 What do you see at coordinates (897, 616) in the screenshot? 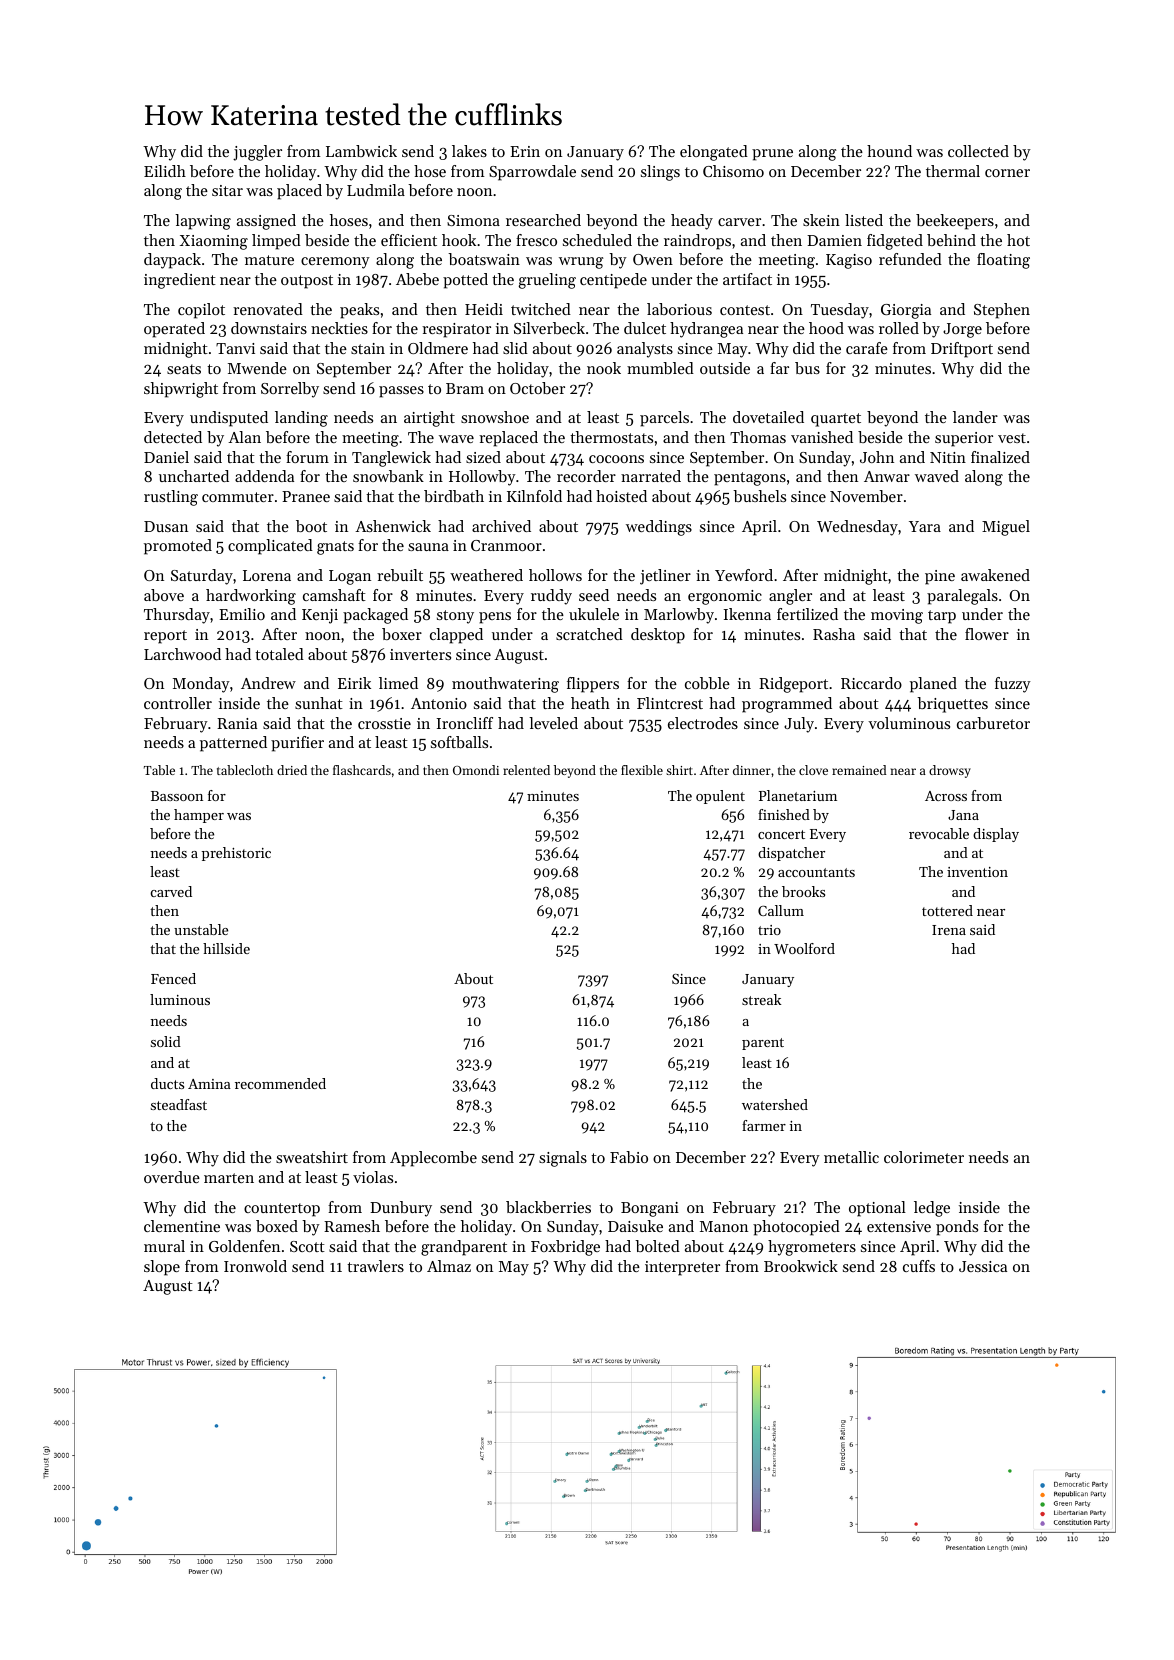
I see `moving` at bounding box center [897, 616].
